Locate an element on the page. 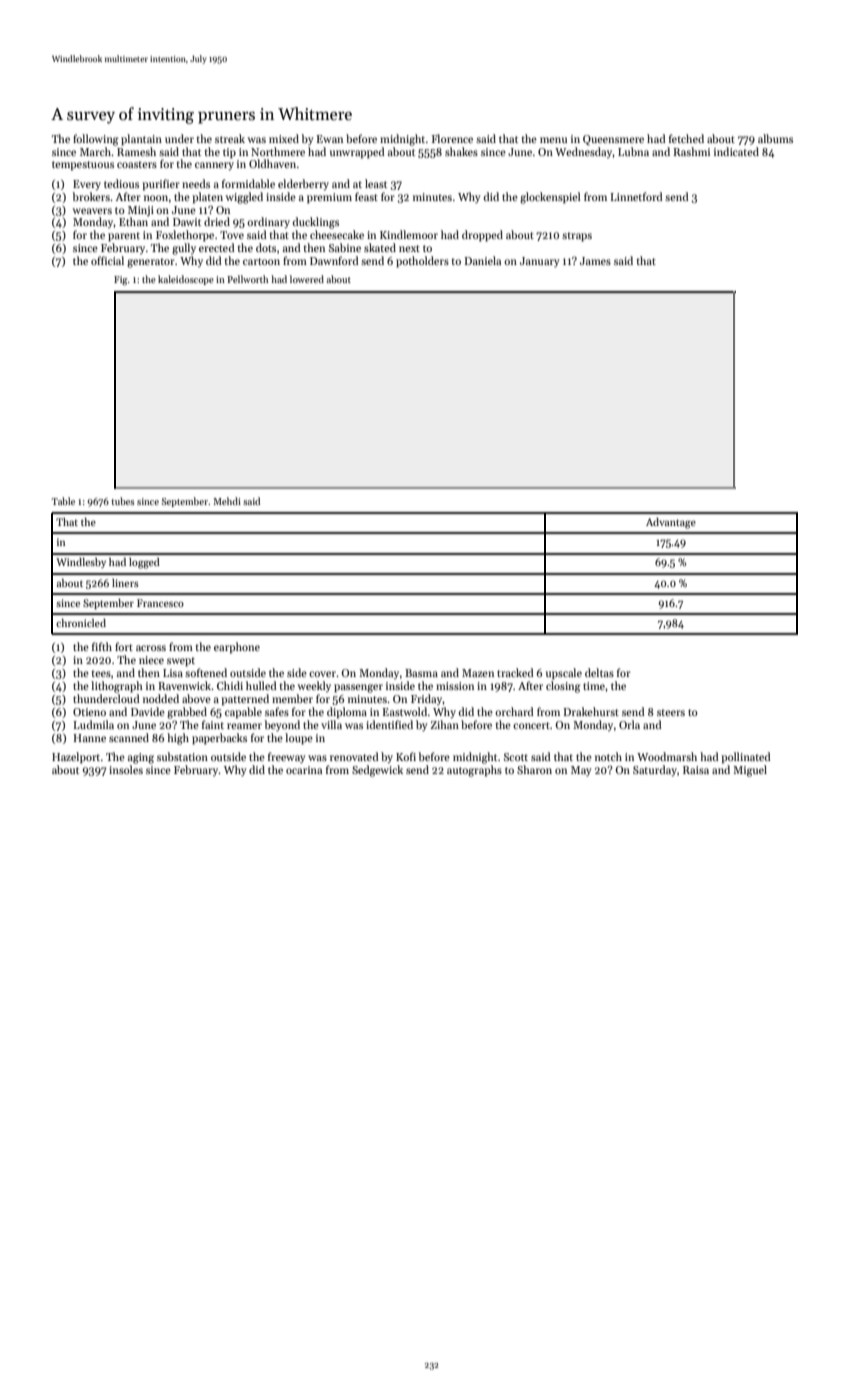 The height and width of the document is (1400, 849). deltas is located at coordinates (599, 672).
